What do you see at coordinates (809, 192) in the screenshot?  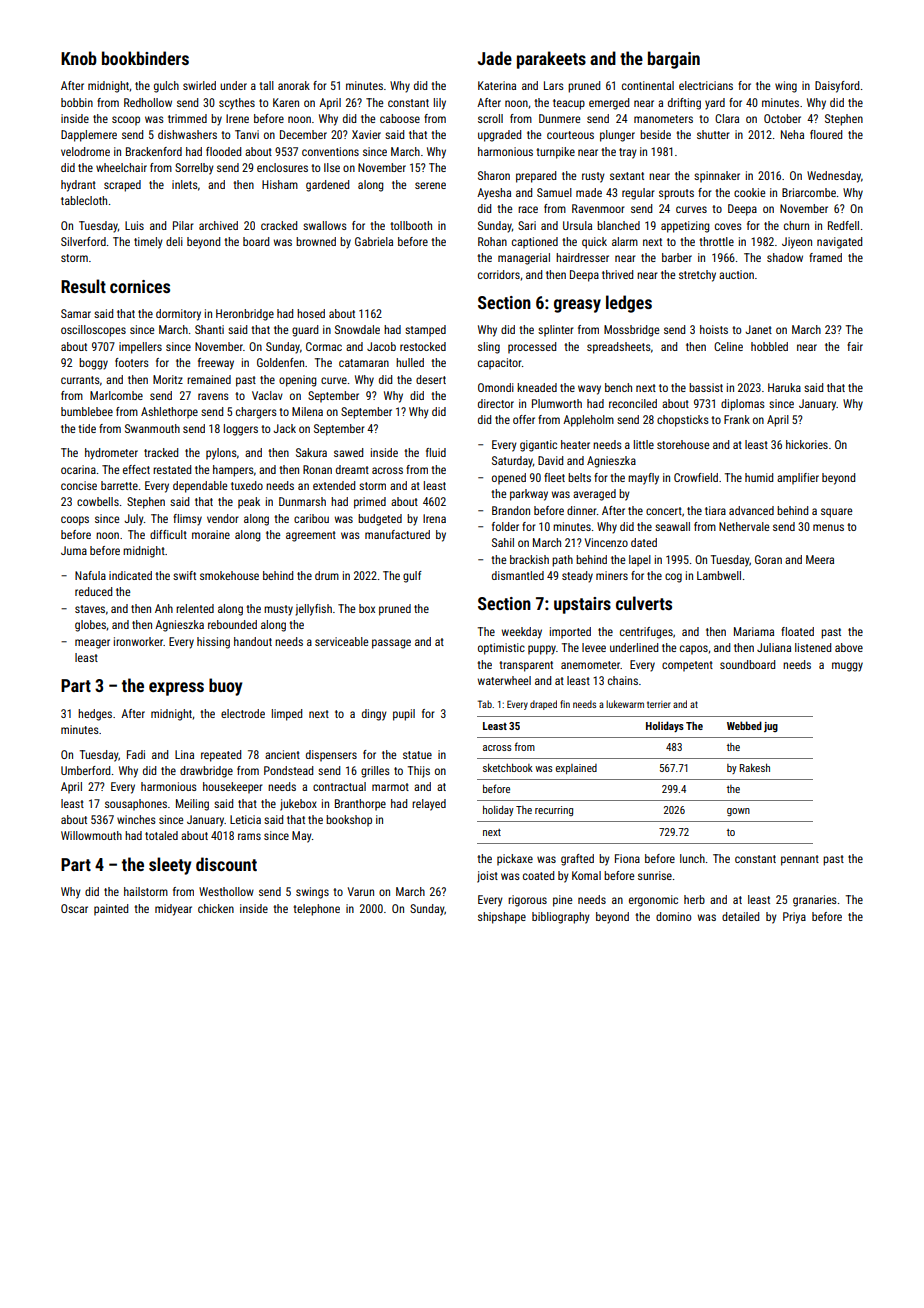 I see `Briarcombe` at bounding box center [809, 192].
